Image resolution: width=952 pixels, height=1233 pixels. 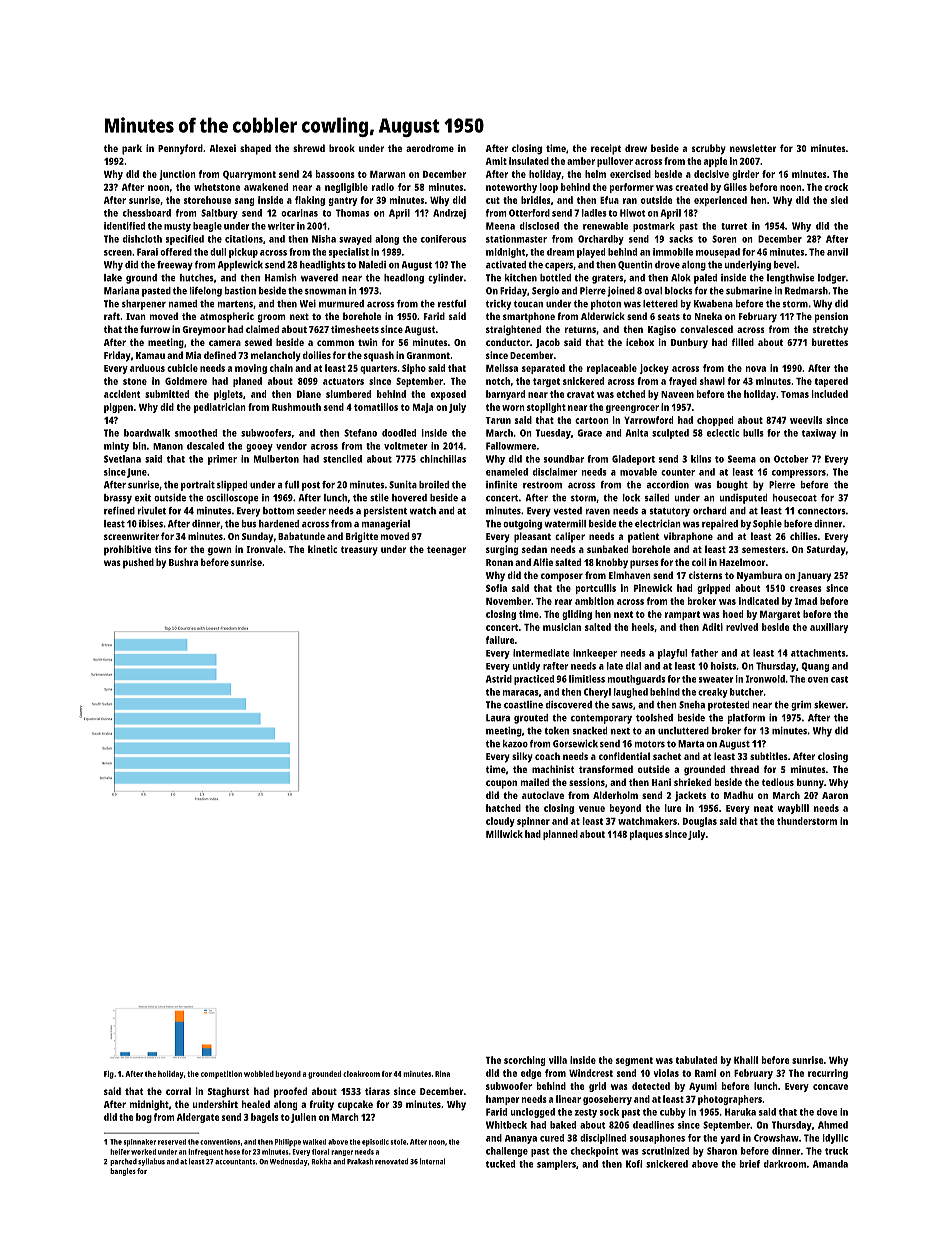 I want to click on internal, so click(x=432, y=1161).
